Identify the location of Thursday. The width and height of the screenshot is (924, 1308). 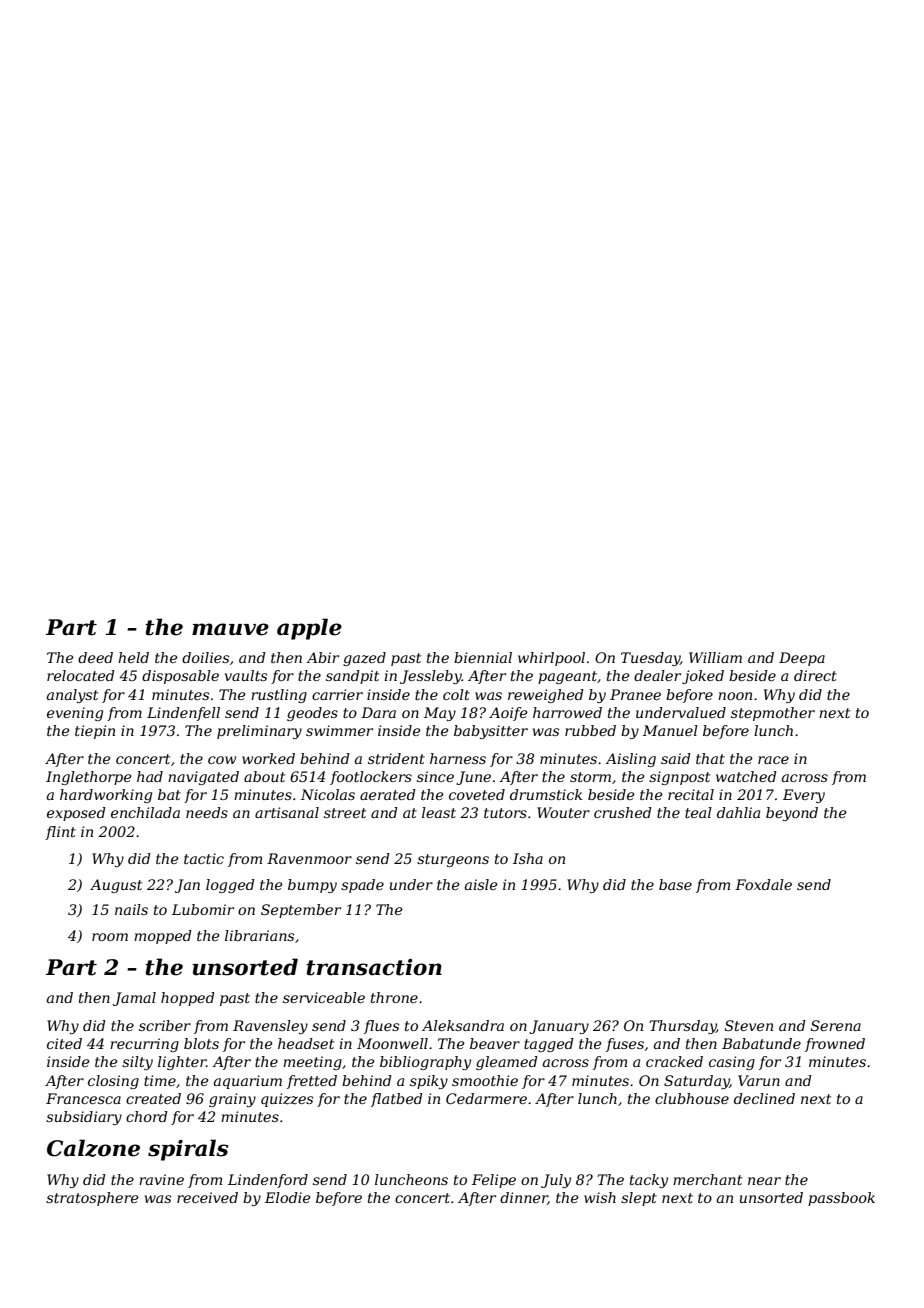
(682, 1027).
